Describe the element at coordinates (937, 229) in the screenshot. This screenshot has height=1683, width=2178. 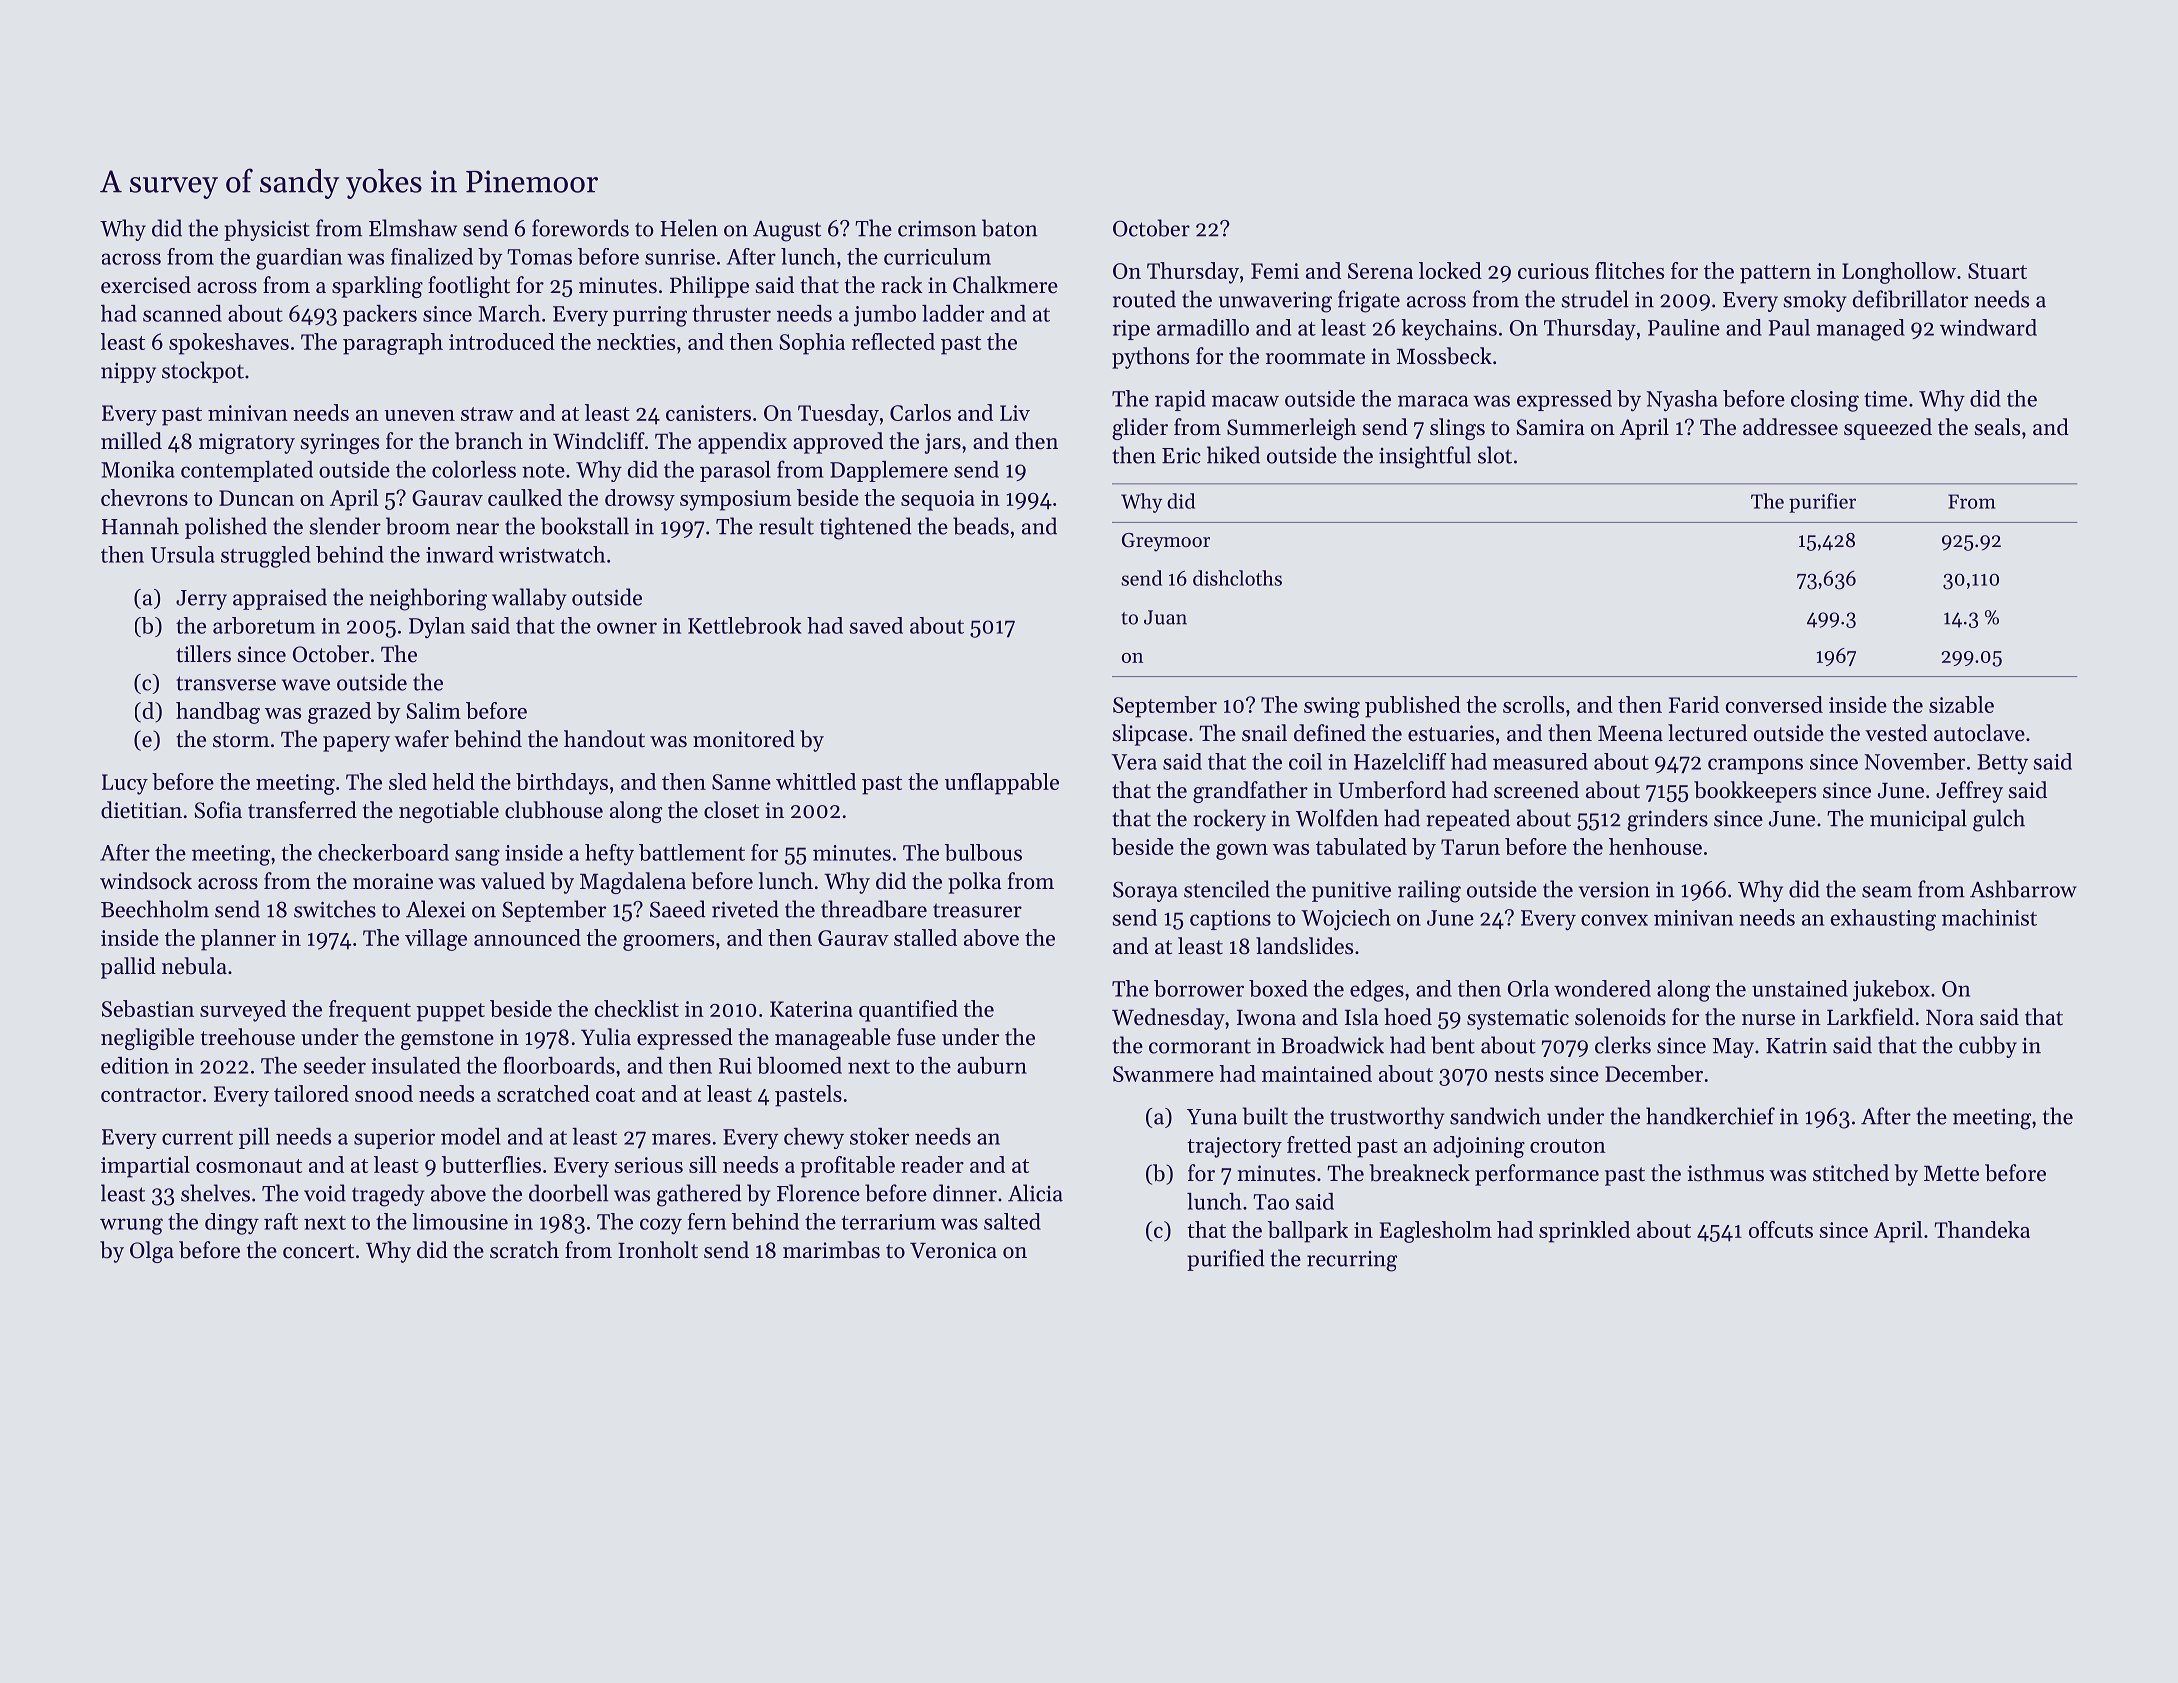
I see `crimson` at that location.
